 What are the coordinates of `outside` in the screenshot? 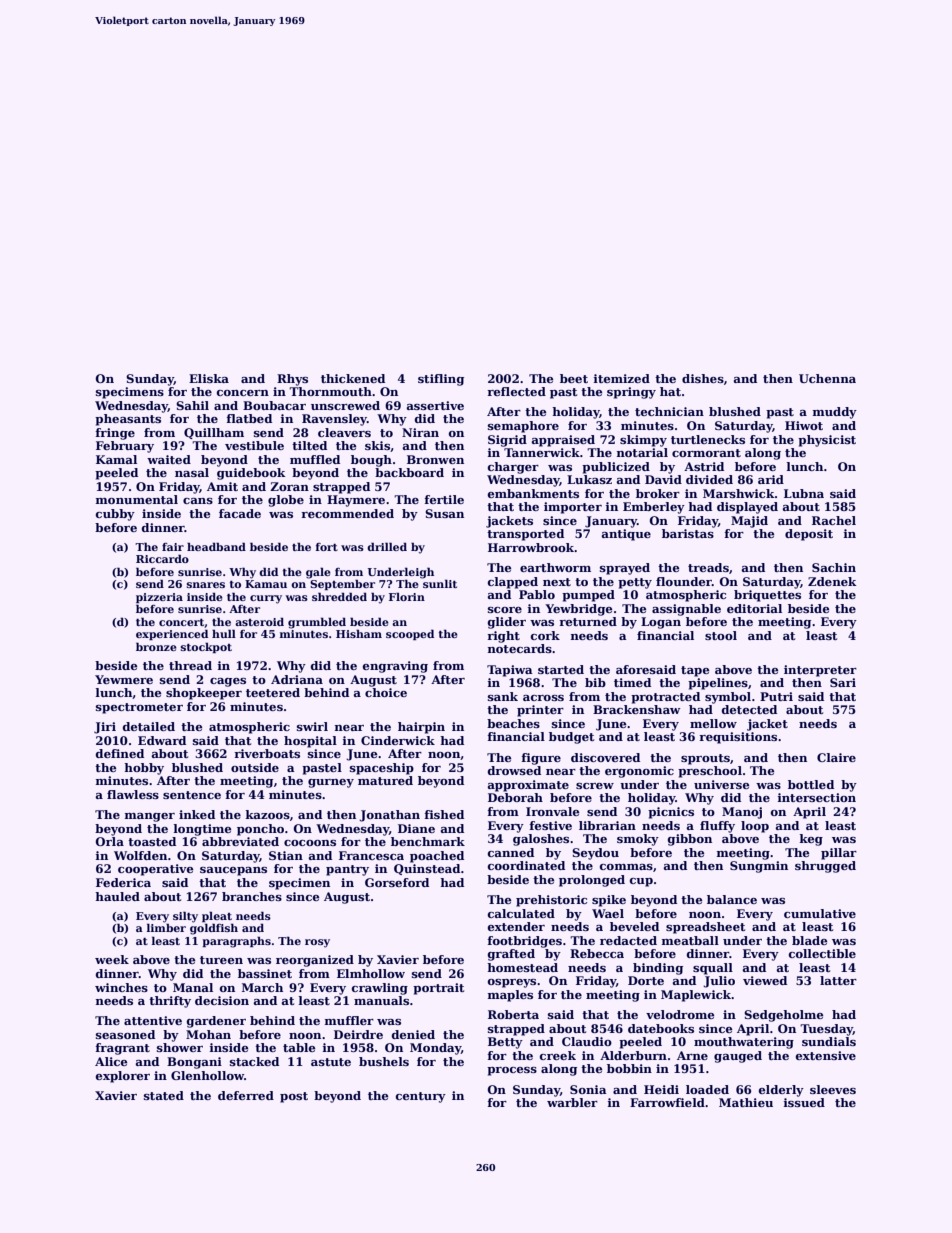 It's located at (255, 767).
